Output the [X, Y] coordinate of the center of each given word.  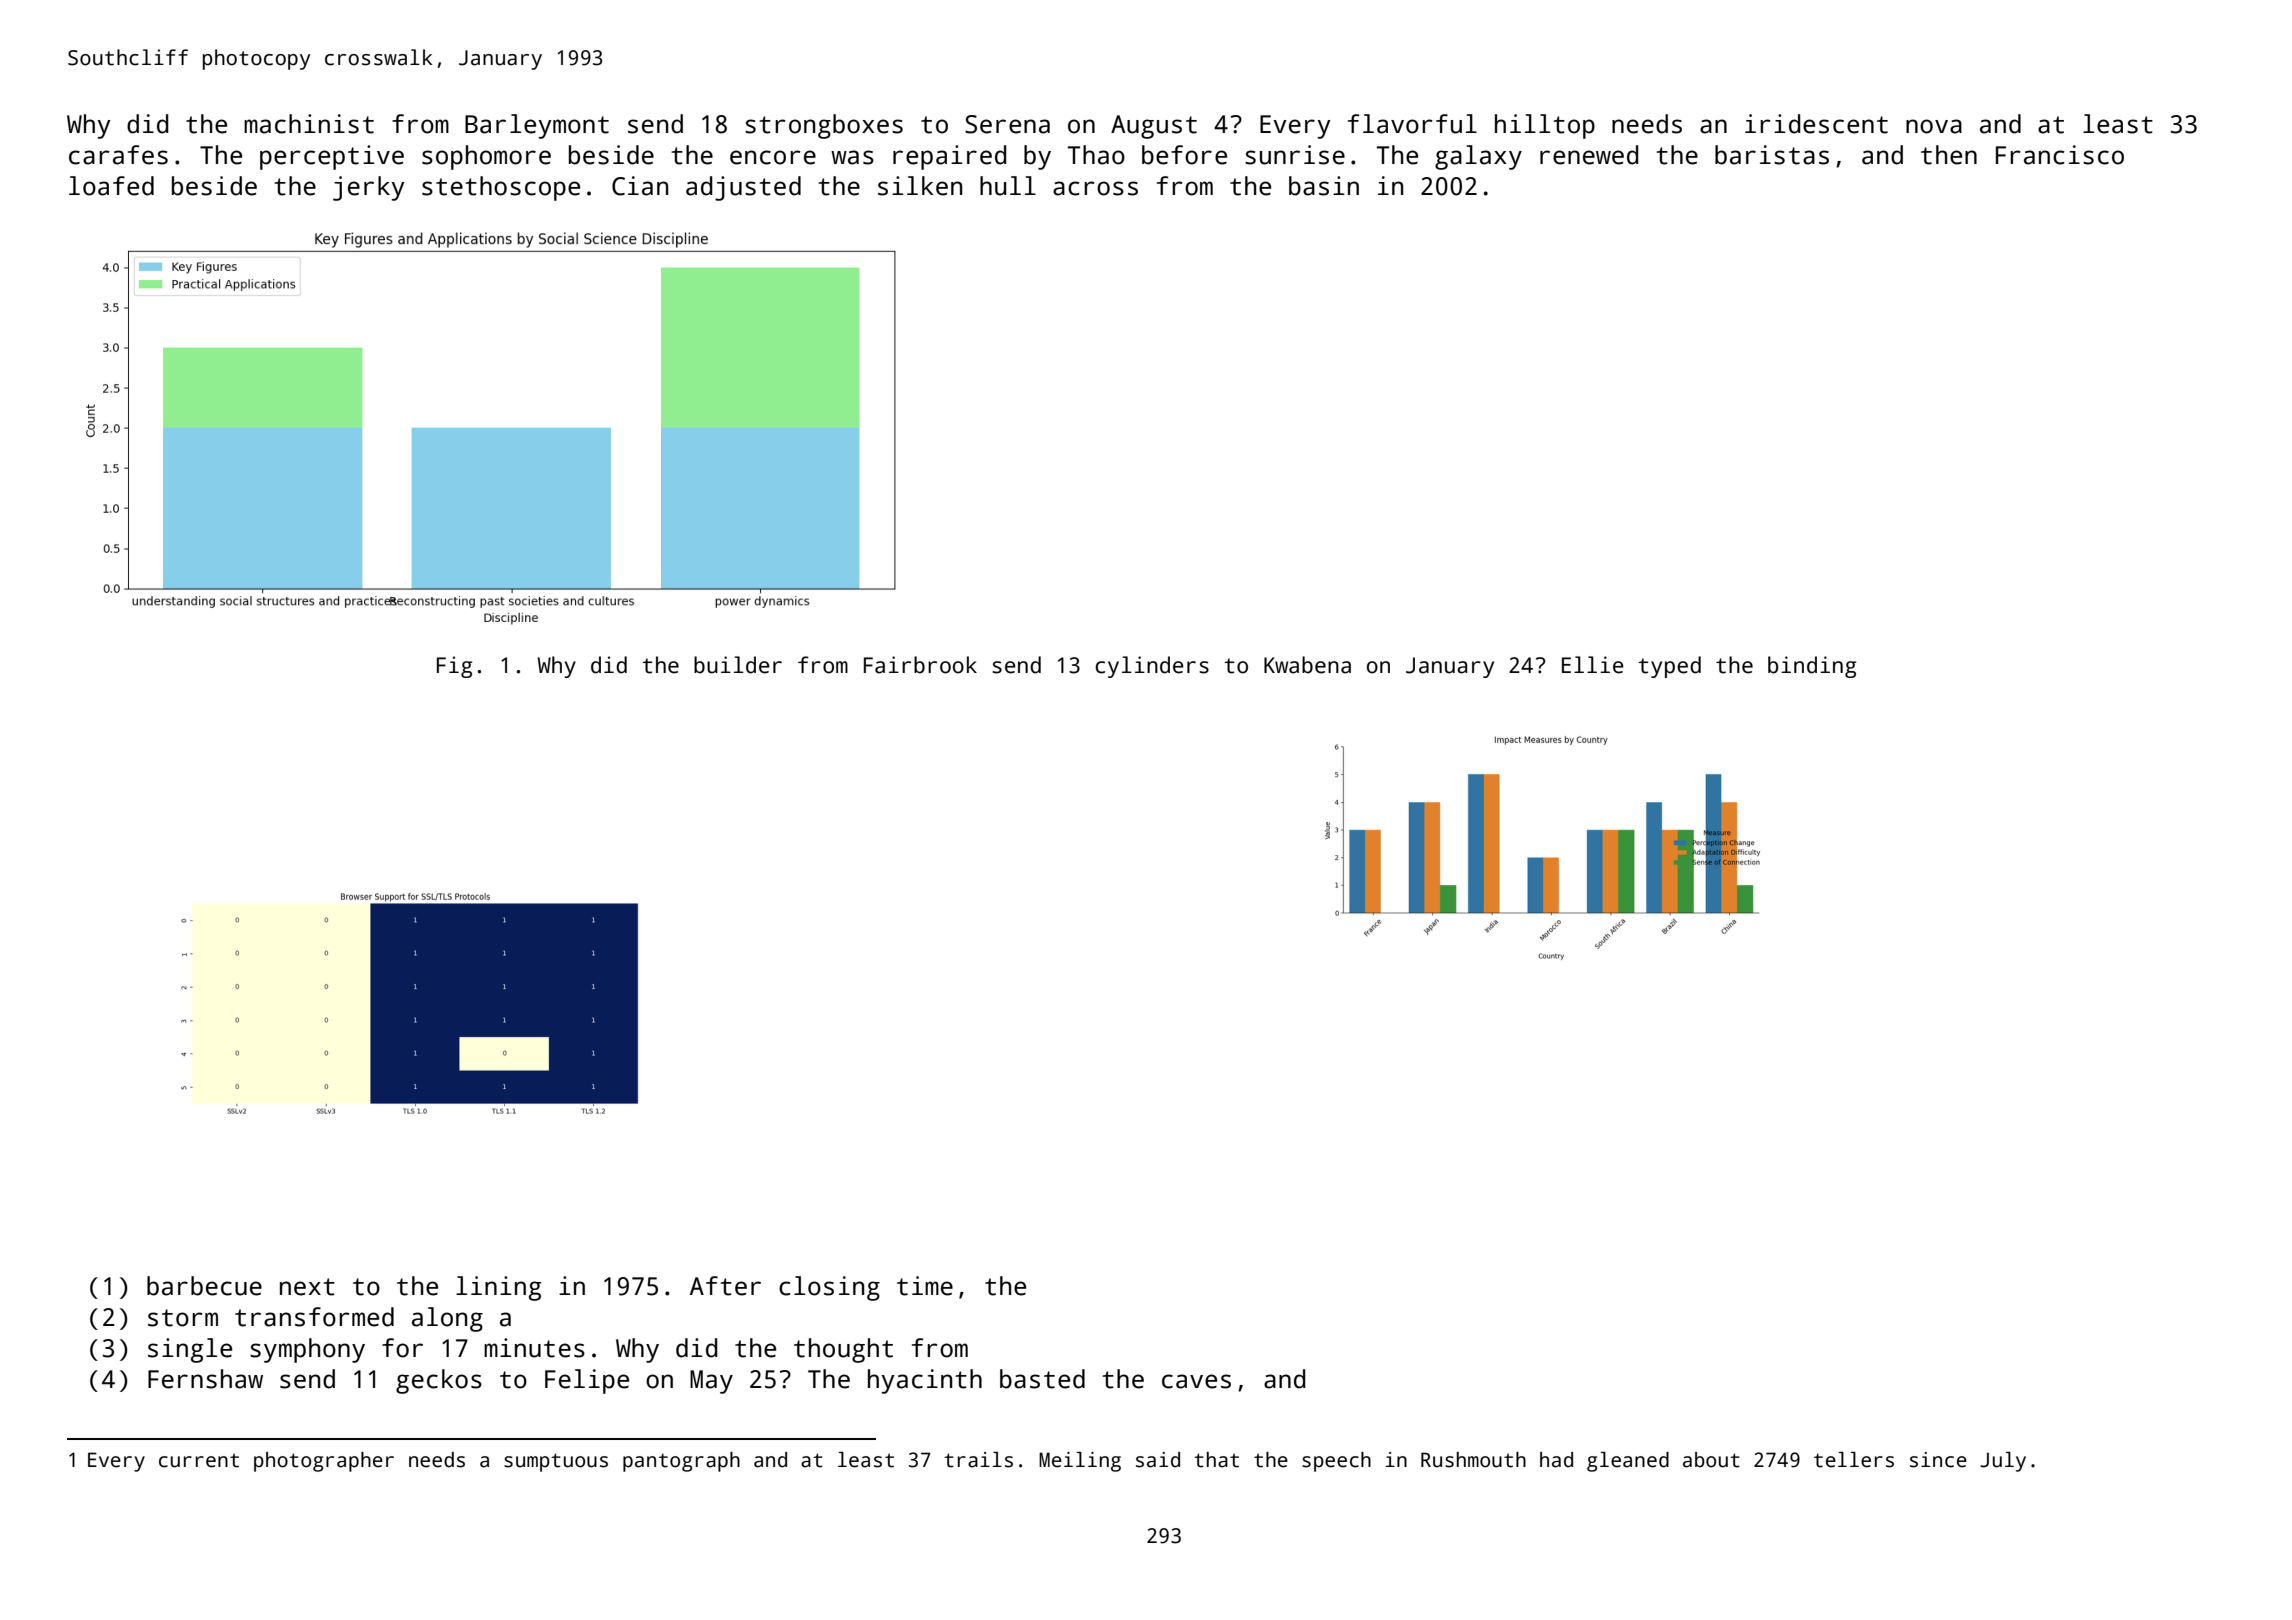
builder [738, 665]
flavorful [1412, 124]
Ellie [1593, 665]
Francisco [2060, 155]
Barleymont [537, 126]
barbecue [204, 1286]
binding [1812, 667]
